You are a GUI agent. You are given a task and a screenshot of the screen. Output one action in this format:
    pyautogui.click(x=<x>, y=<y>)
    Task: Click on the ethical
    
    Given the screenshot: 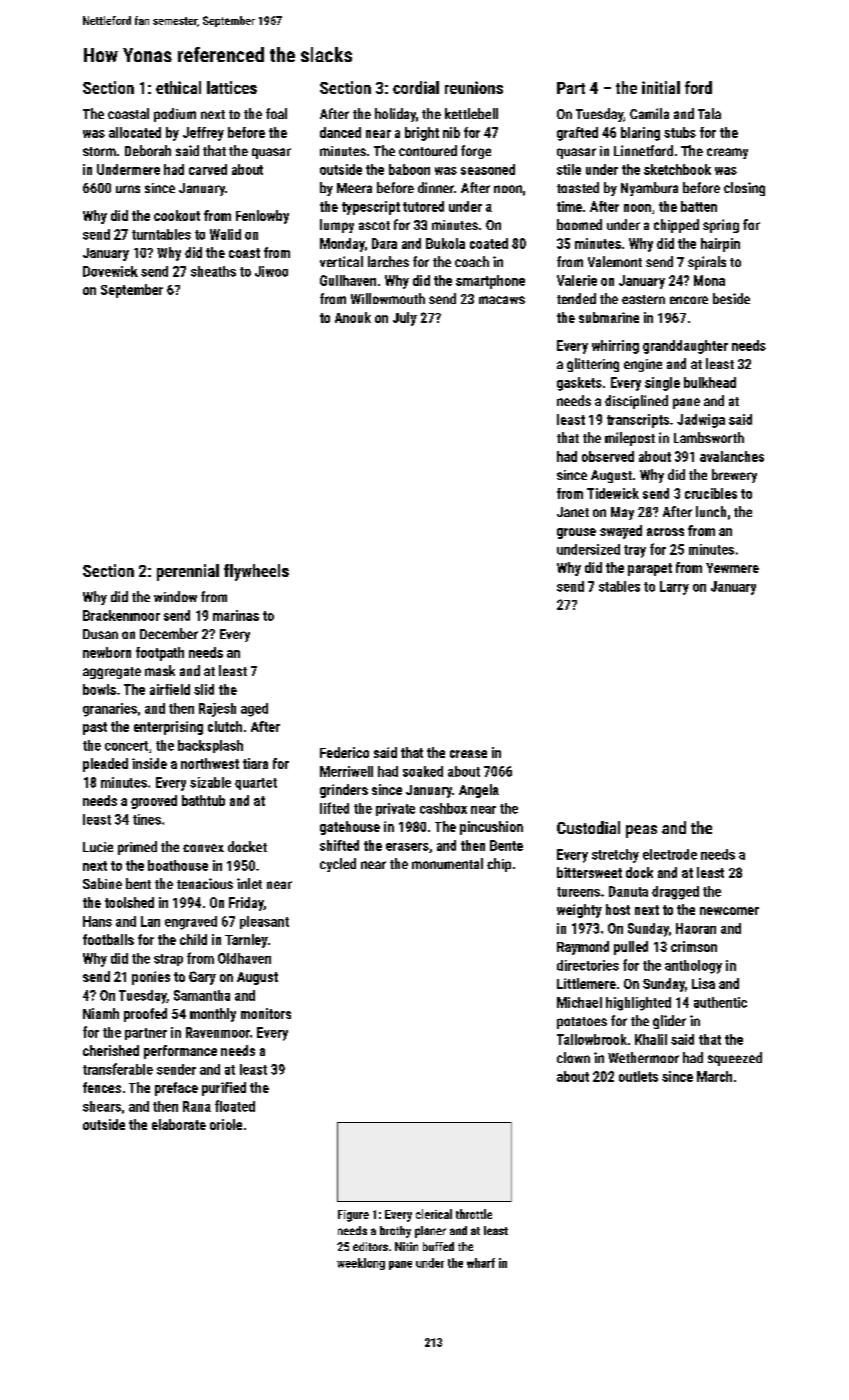 What is the action you would take?
    pyautogui.click(x=178, y=87)
